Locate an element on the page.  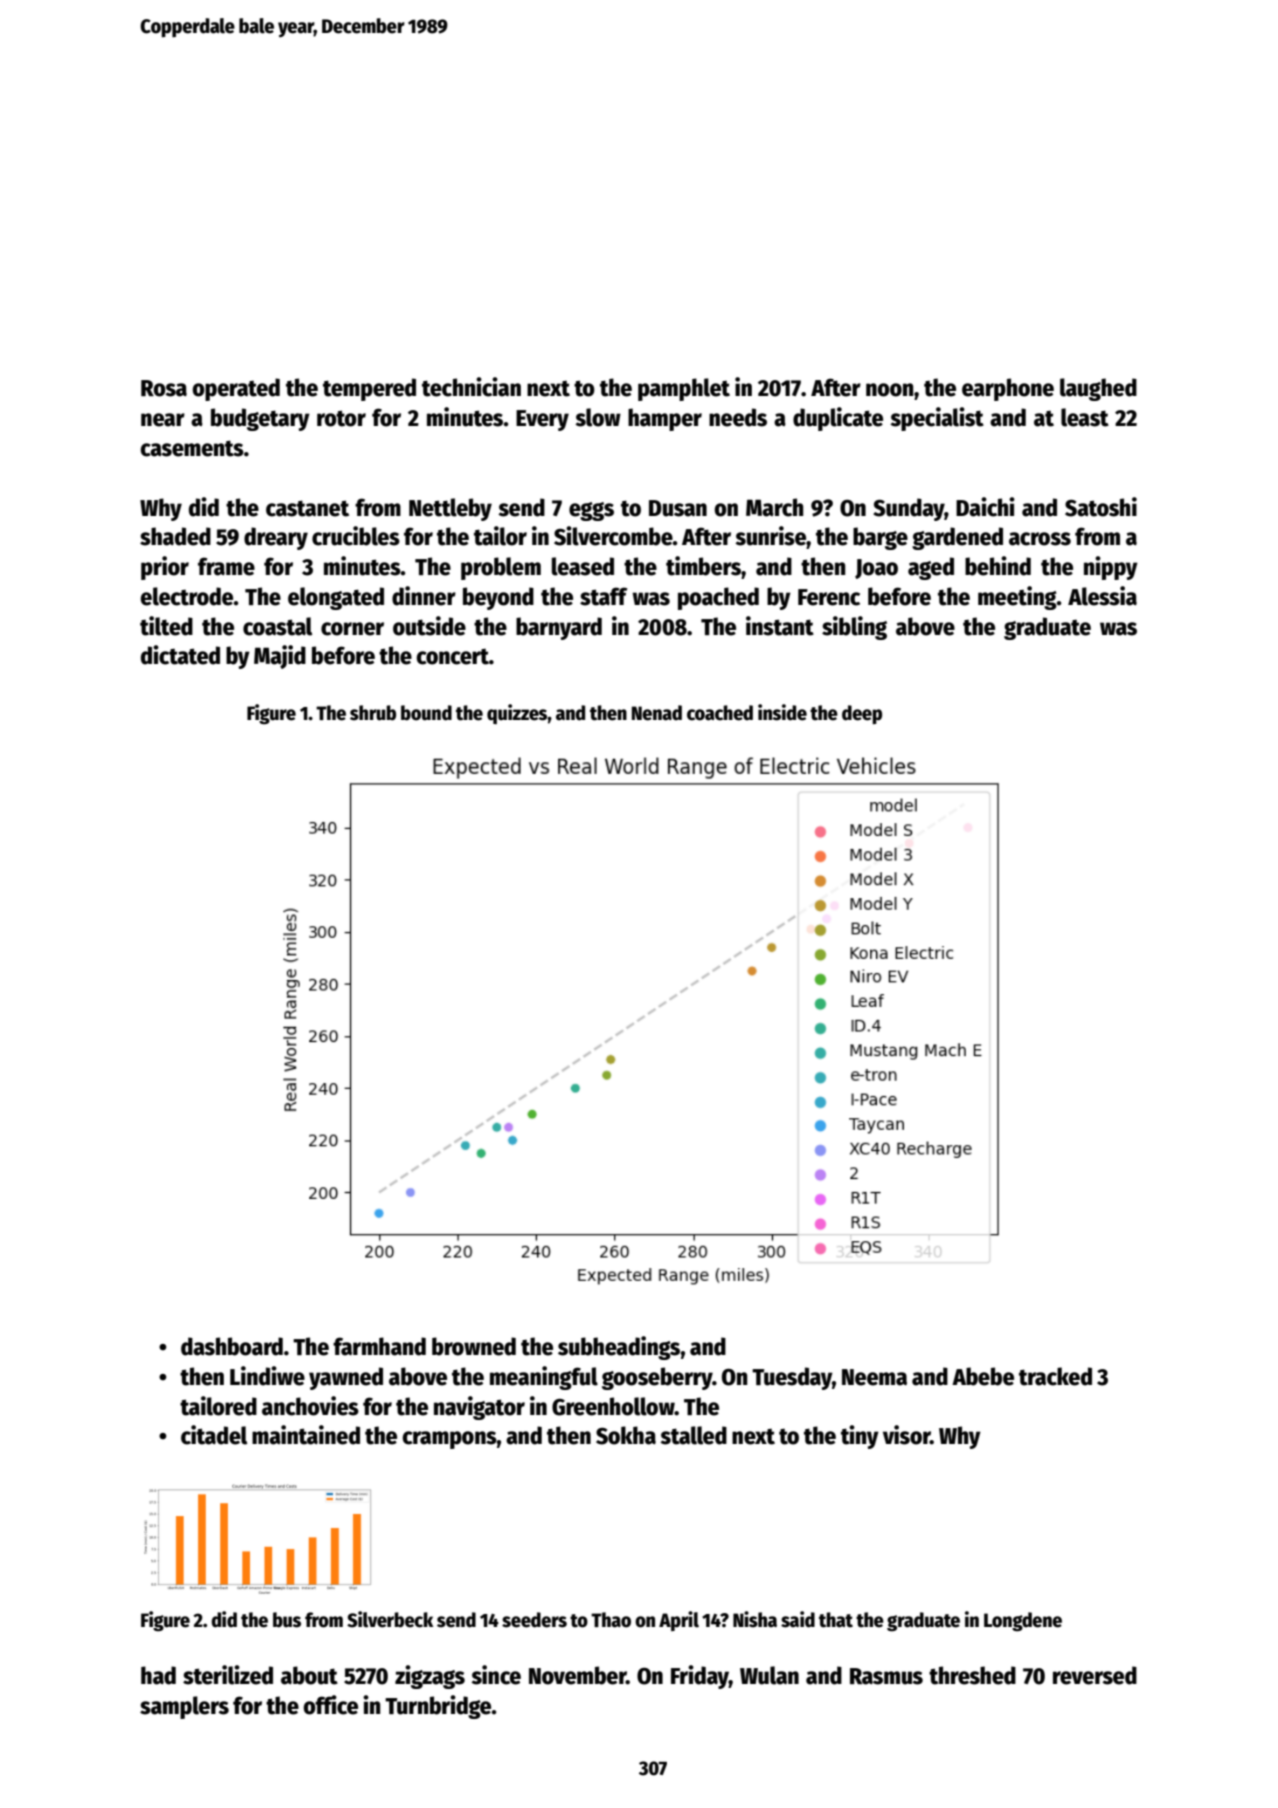
Abebe is located at coordinates (983, 1376).
